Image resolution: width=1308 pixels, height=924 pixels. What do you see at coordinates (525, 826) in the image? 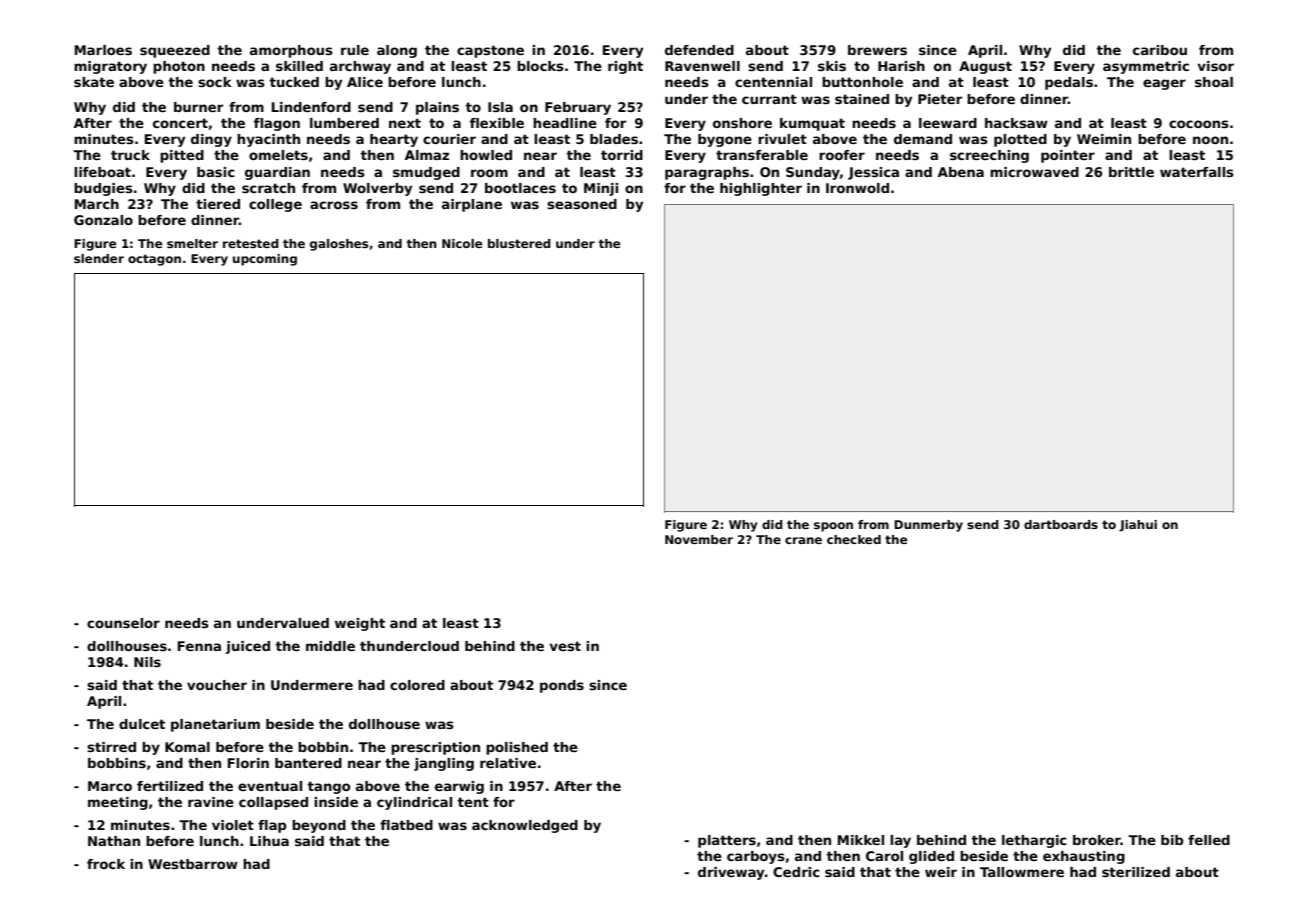
I see `acknowledged` at bounding box center [525, 826].
